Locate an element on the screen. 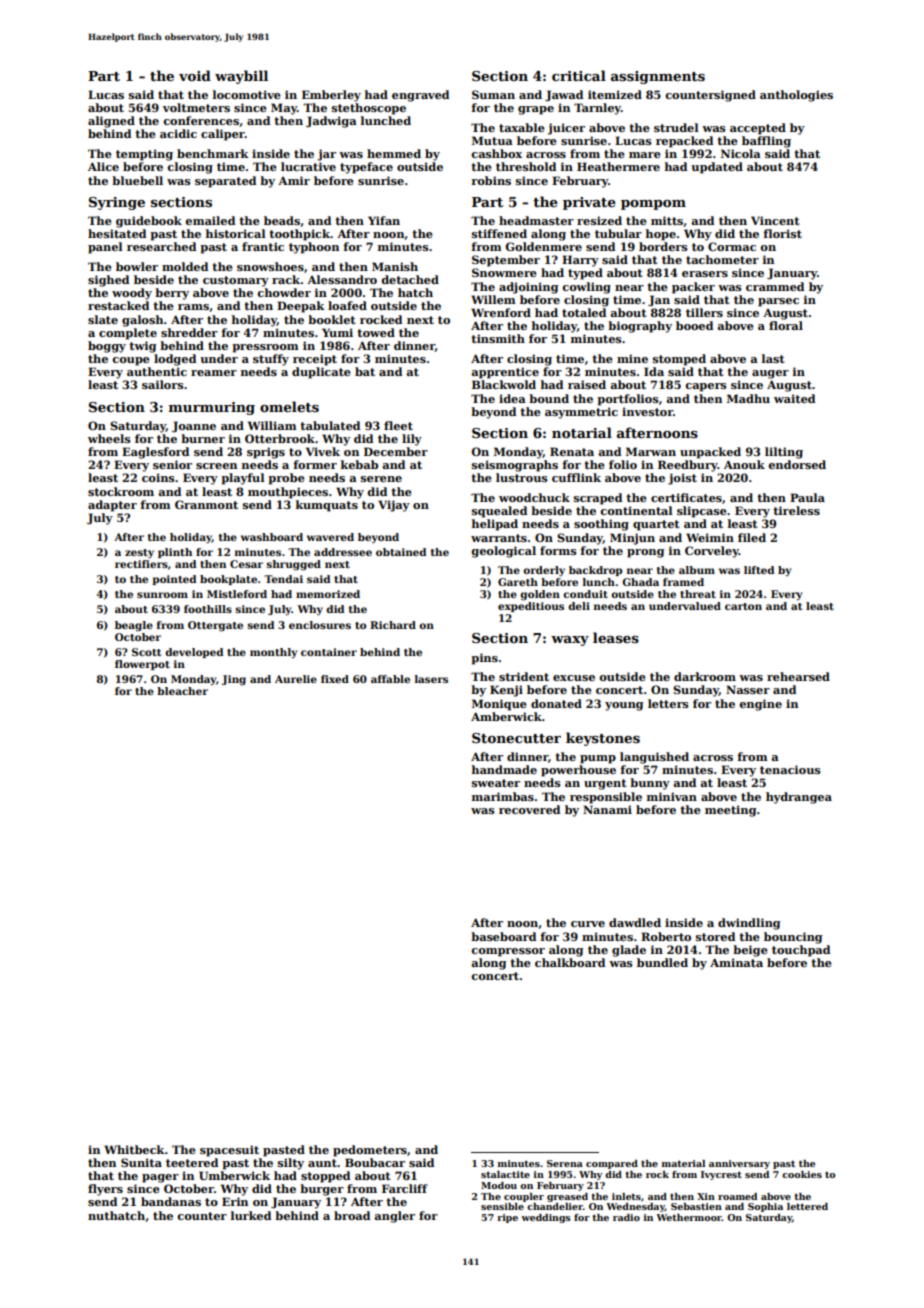 This screenshot has height=1308, width=924. tireless is located at coordinates (796, 510).
